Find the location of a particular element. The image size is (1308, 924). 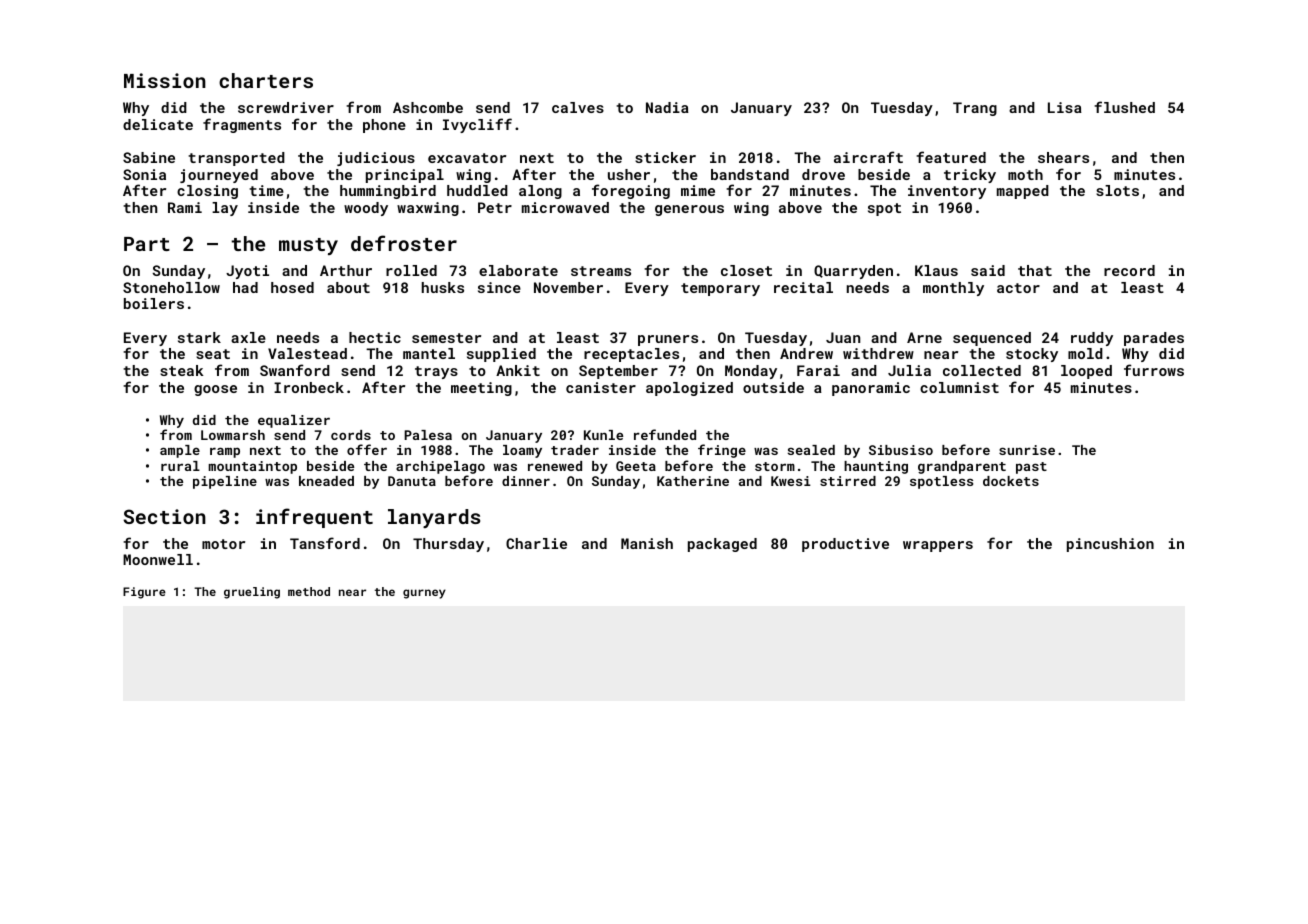

charters is located at coordinates (266, 80).
